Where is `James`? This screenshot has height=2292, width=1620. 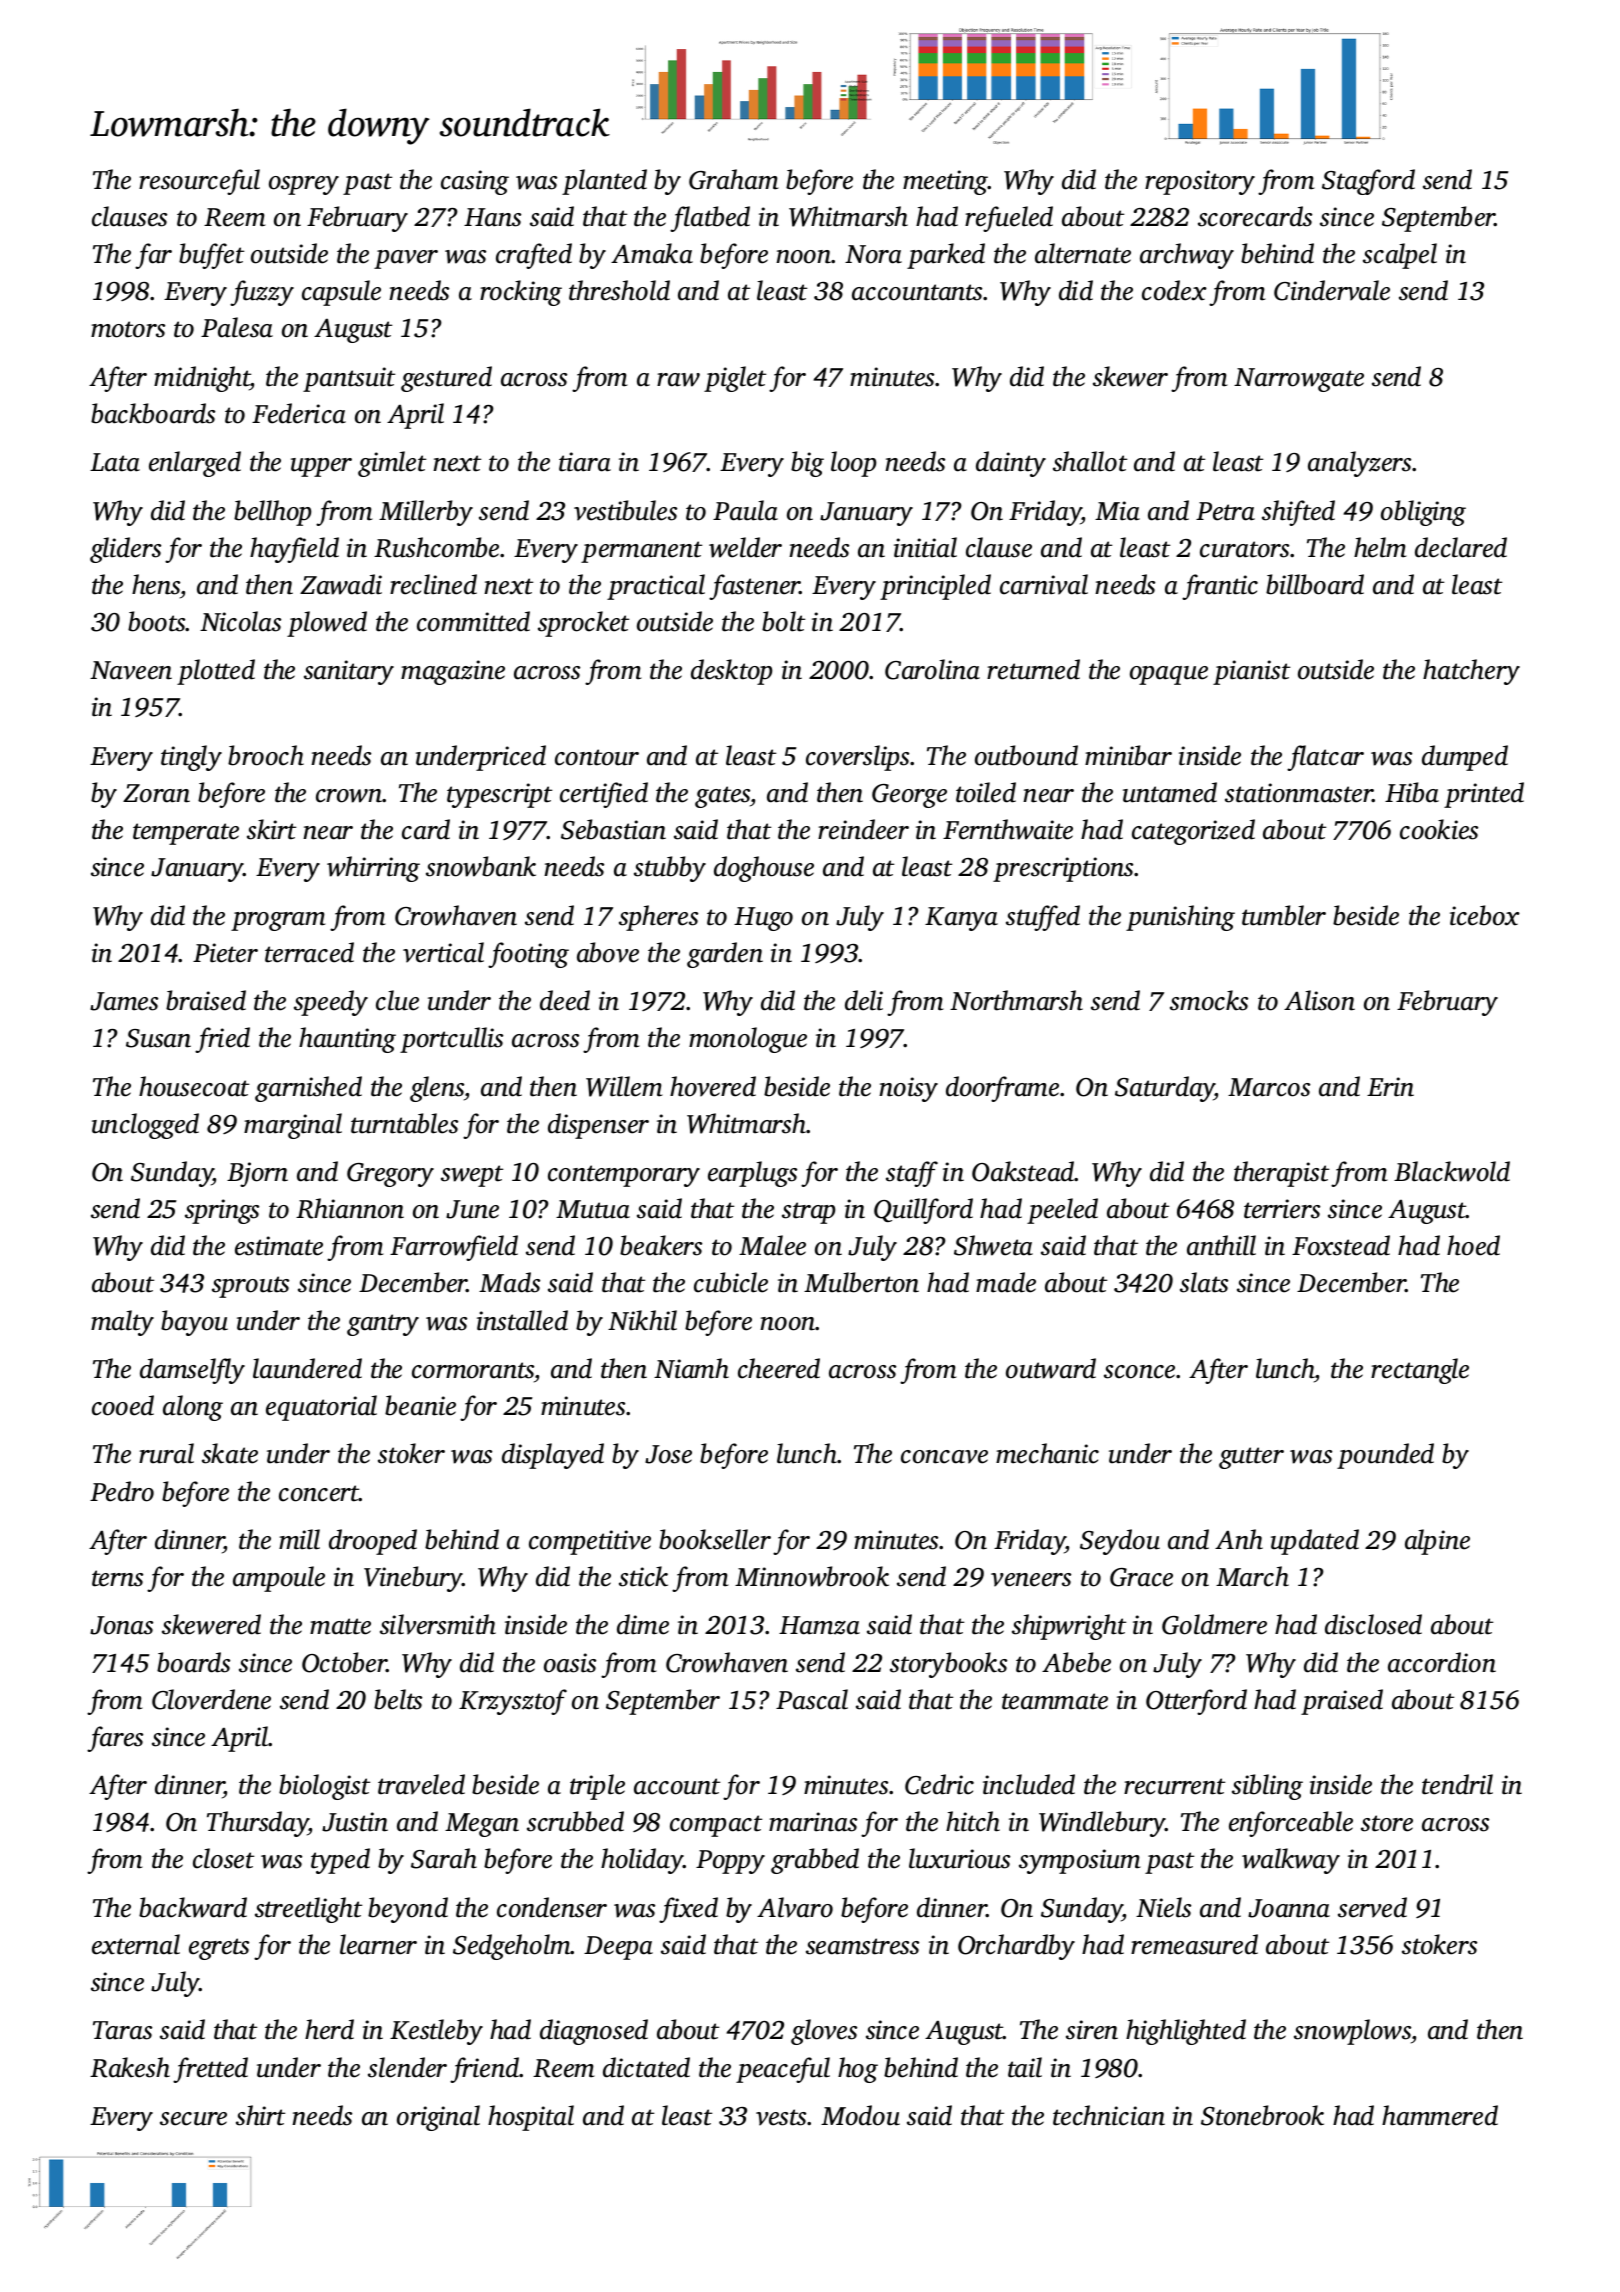
James is located at coordinates (124, 1001).
